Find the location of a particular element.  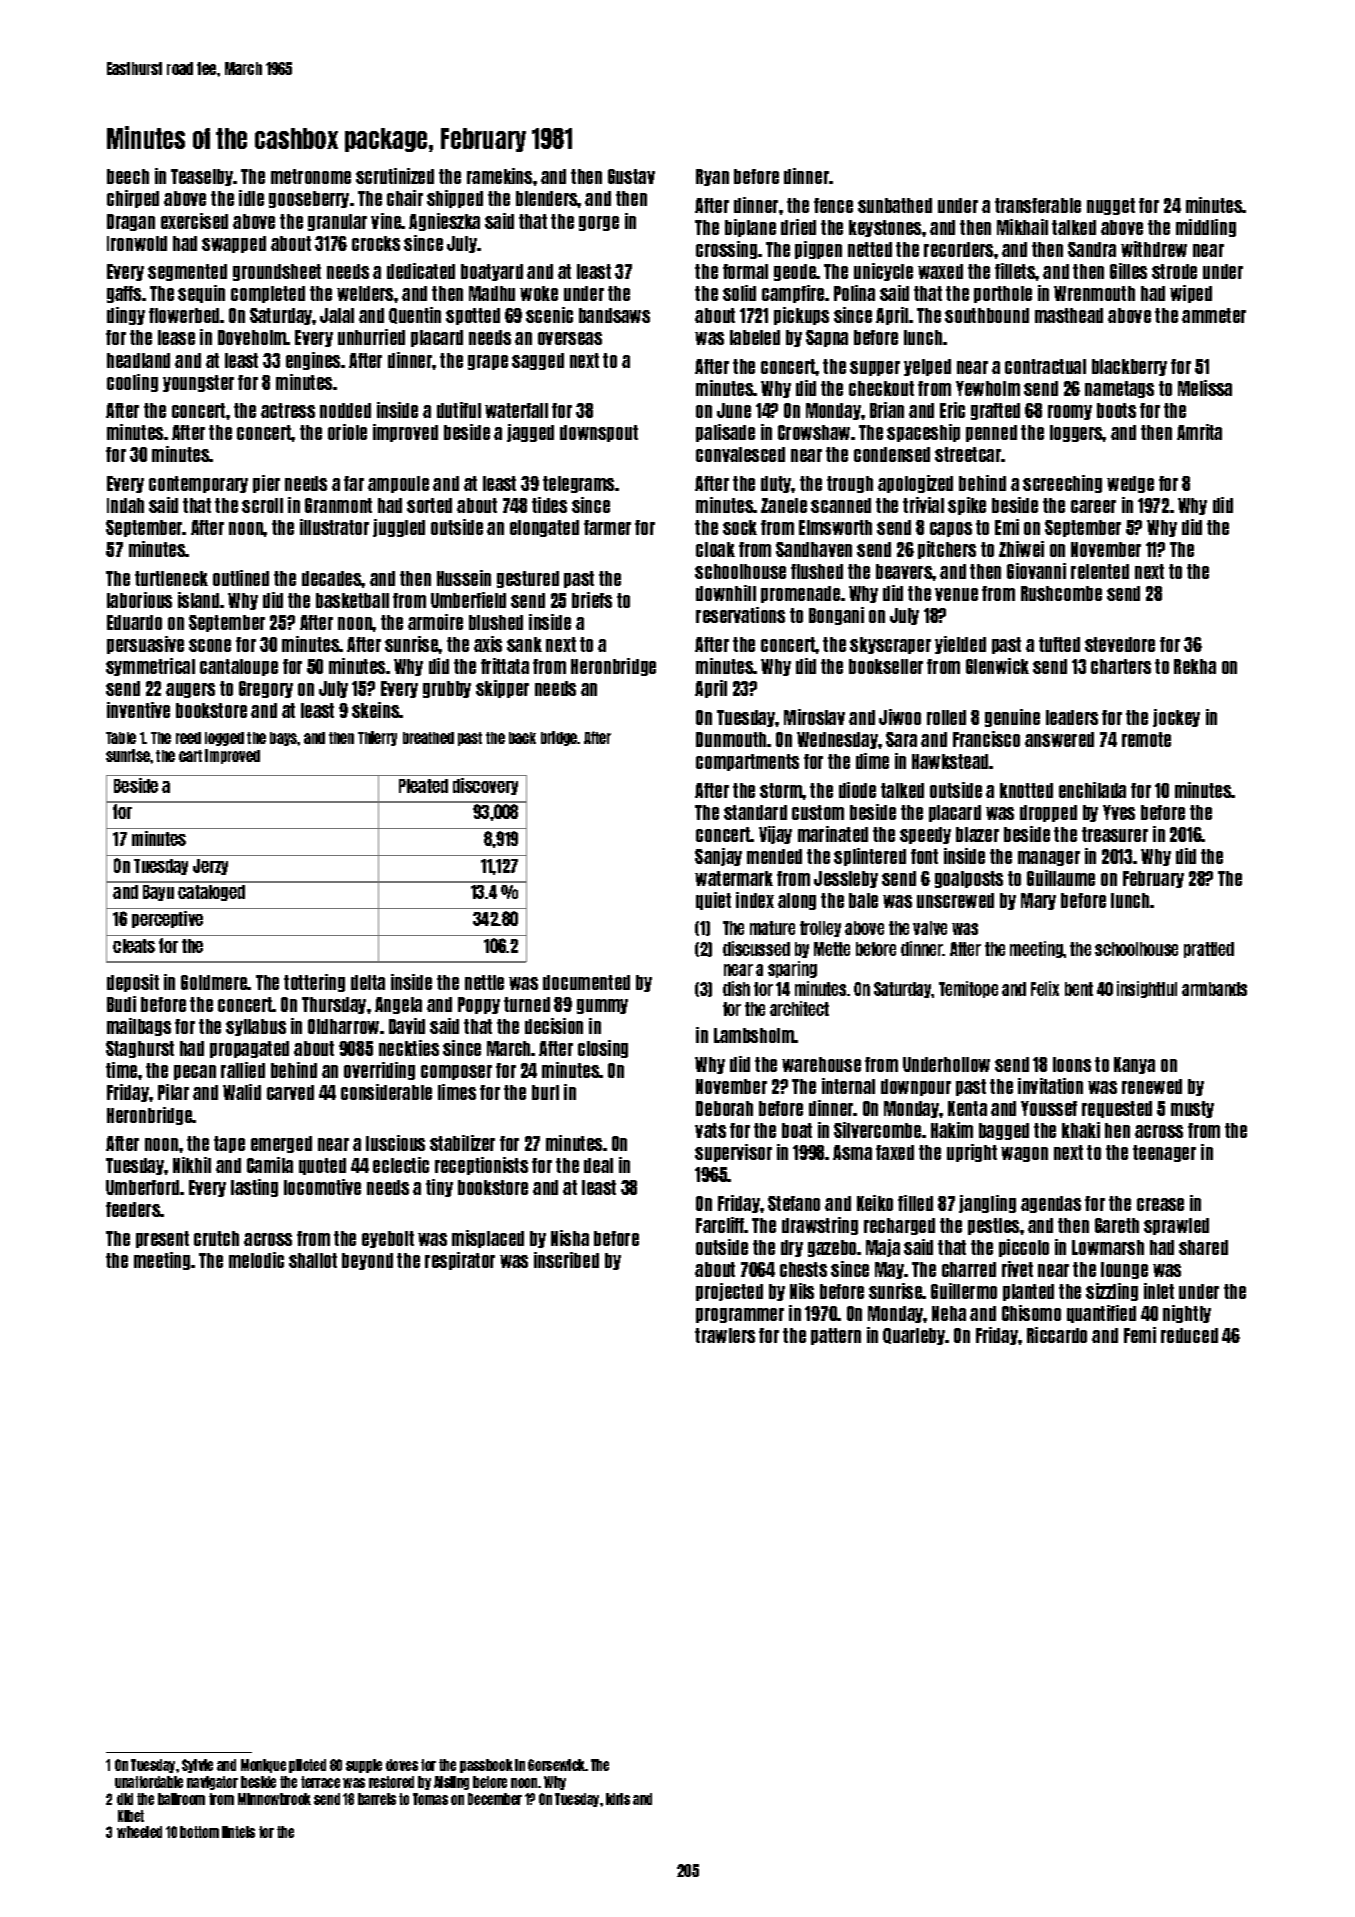

trawlers is located at coordinates (725, 1335).
